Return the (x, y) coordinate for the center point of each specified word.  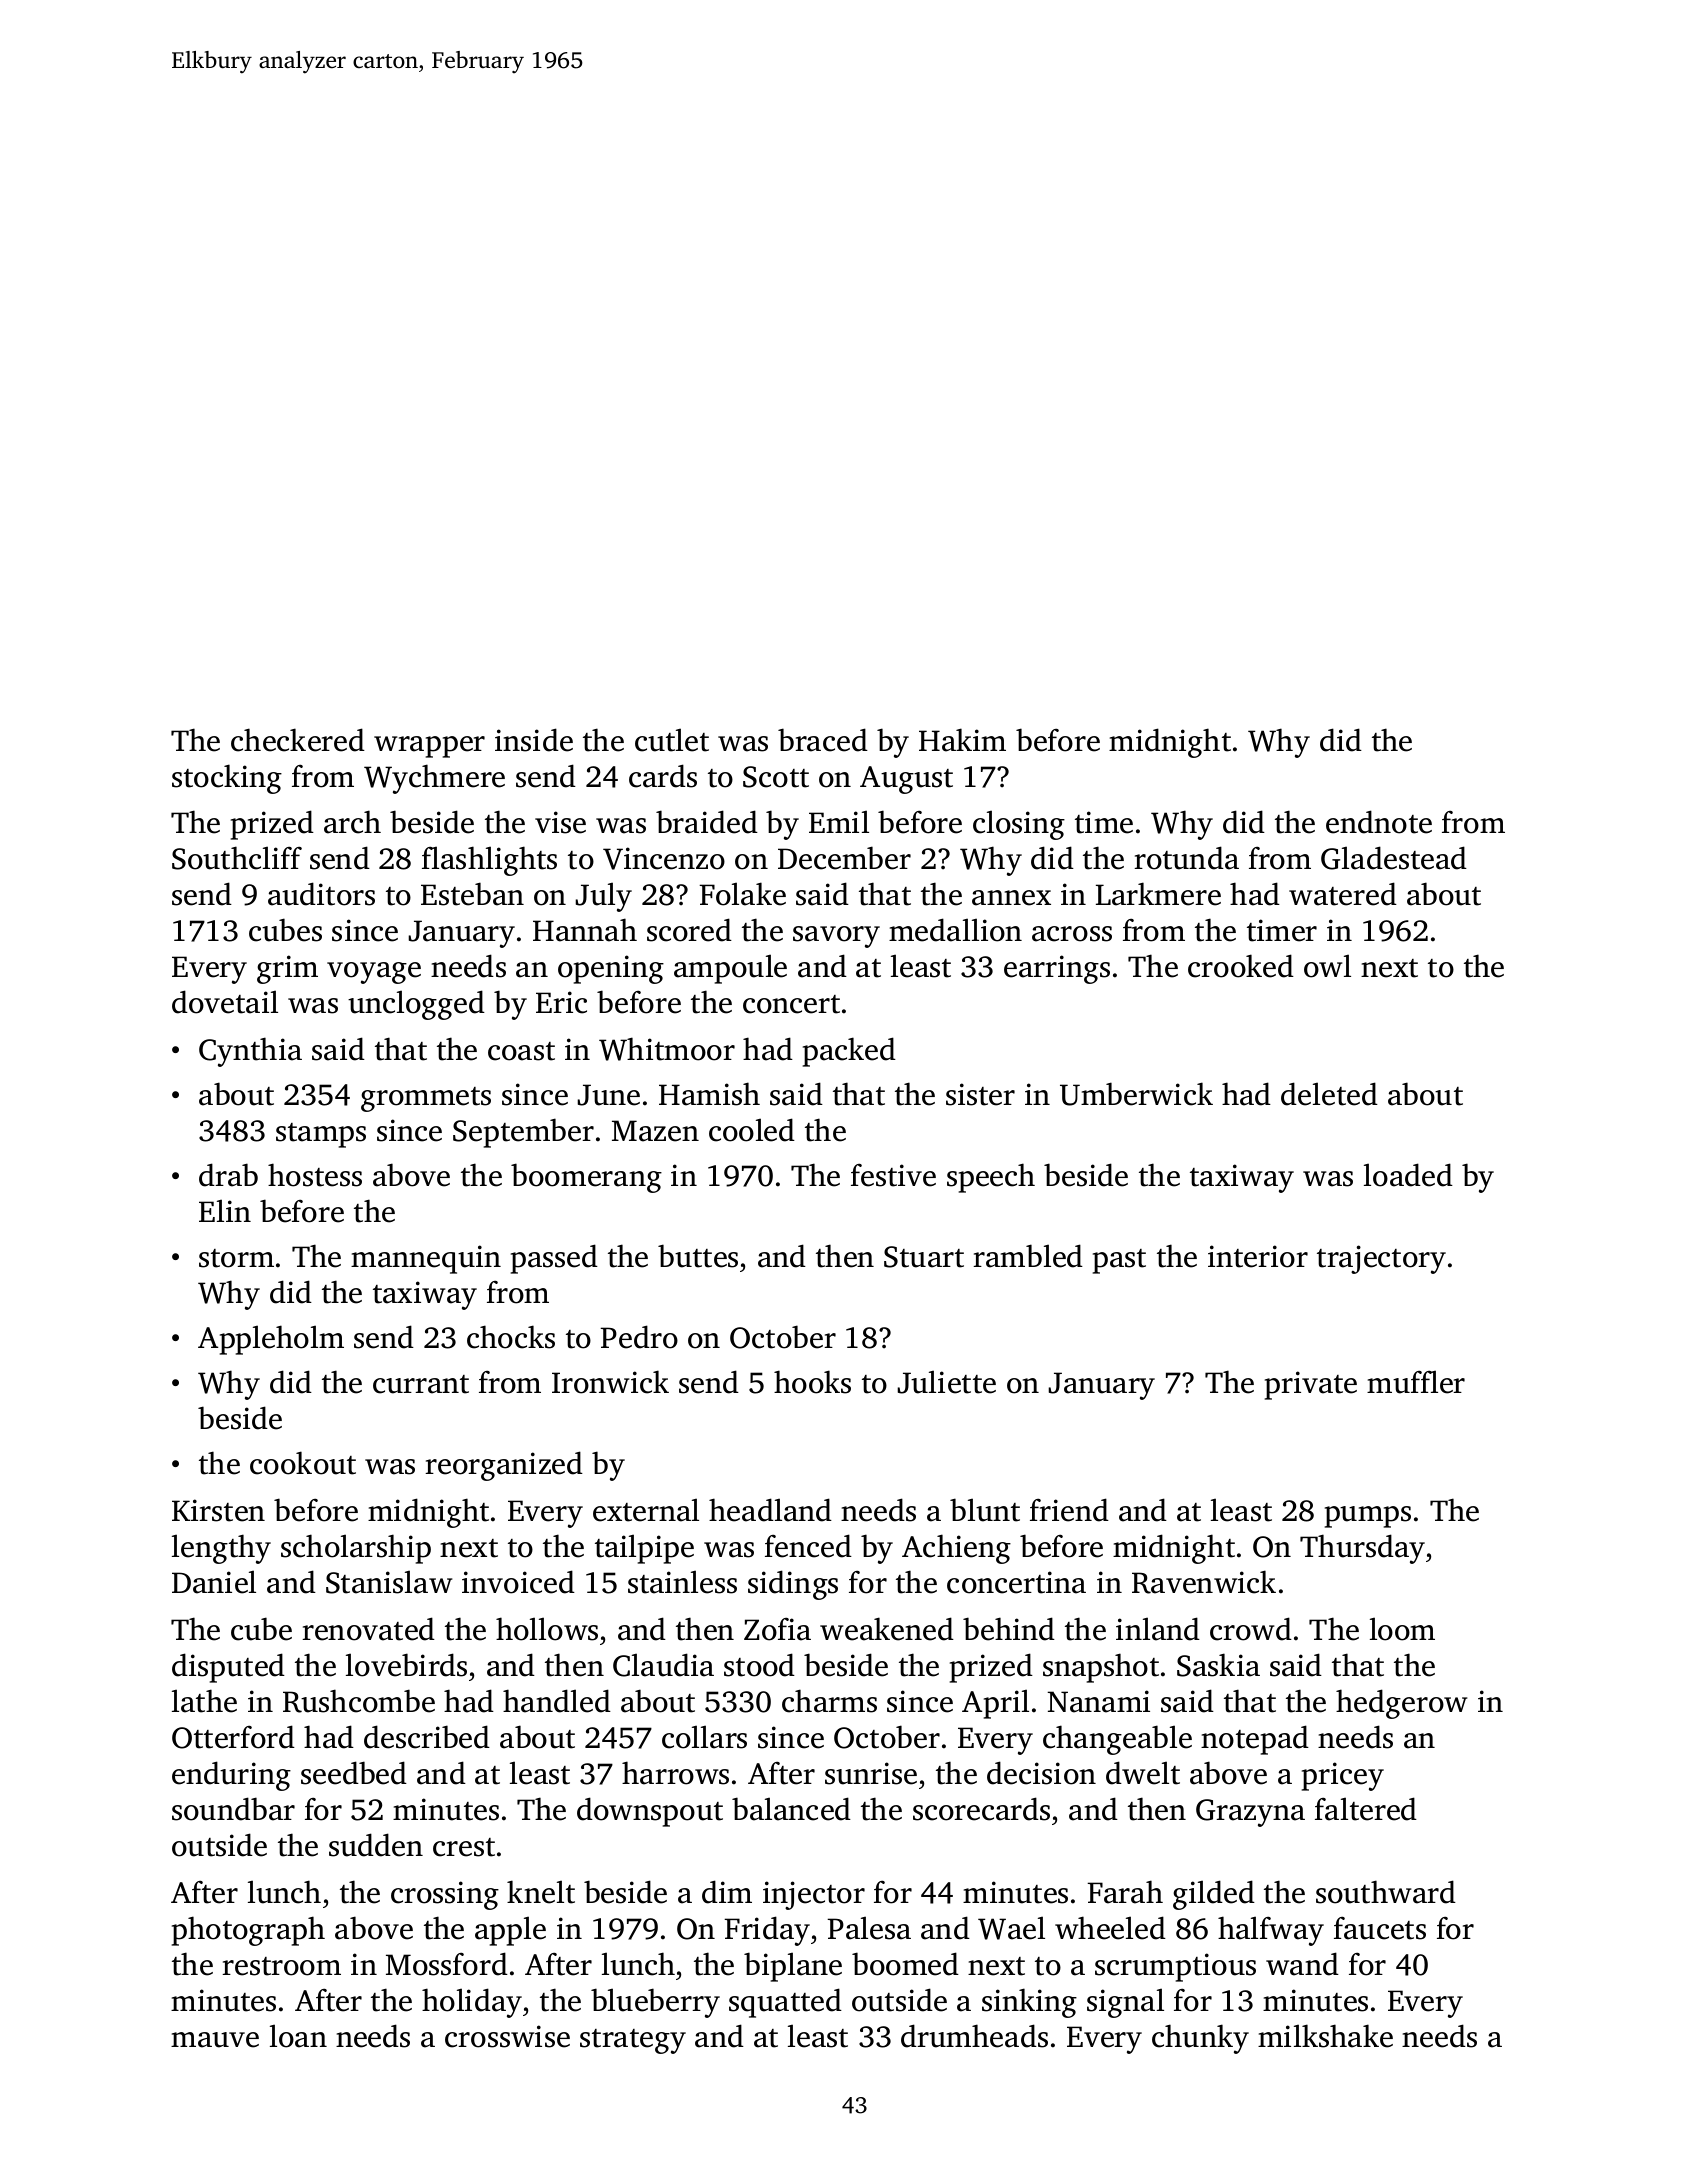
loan (298, 2036)
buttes (698, 1256)
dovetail (225, 1002)
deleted (1329, 1094)
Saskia (1218, 1665)
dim (727, 1892)
